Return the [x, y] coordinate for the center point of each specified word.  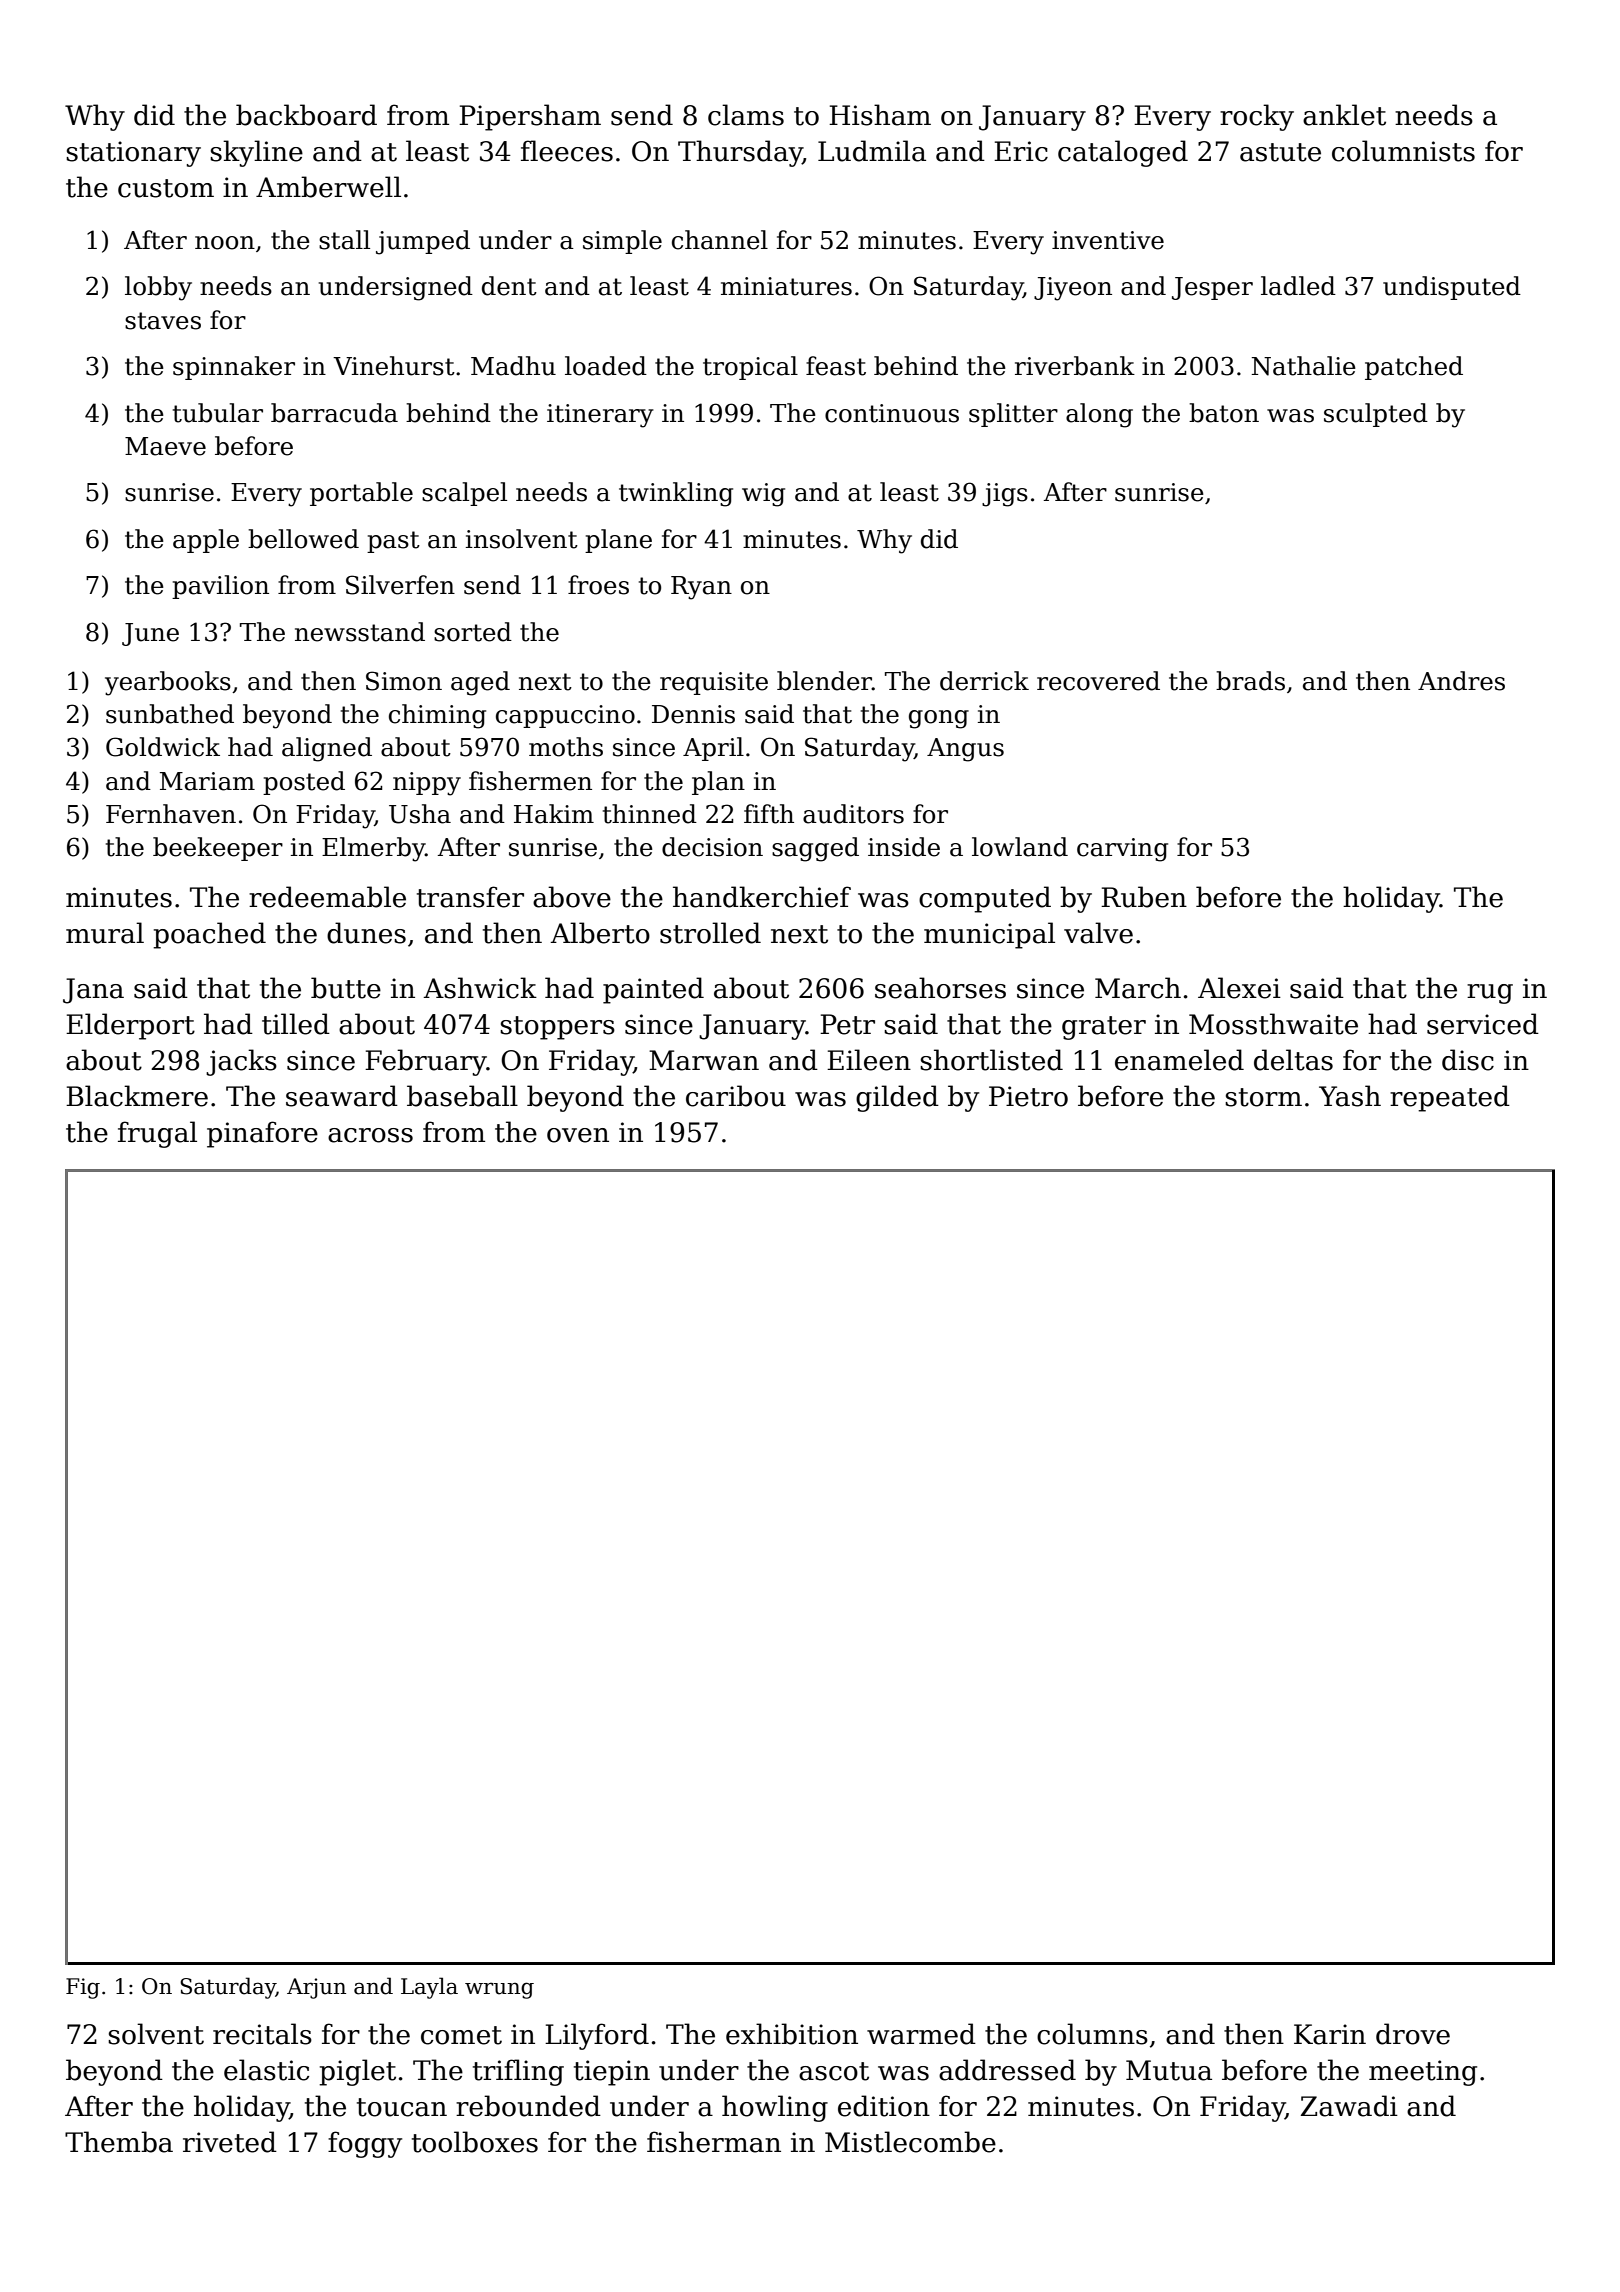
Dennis [693, 714]
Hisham [880, 115]
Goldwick [163, 747]
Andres [1461, 681]
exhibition [792, 2034]
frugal [157, 1134]
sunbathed [170, 714]
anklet [1344, 115]
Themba [119, 2142]
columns [1092, 2034]
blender [824, 681]
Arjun [316, 1988]
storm [1263, 1097]
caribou [736, 1096]
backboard [306, 115]
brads [1250, 681]
